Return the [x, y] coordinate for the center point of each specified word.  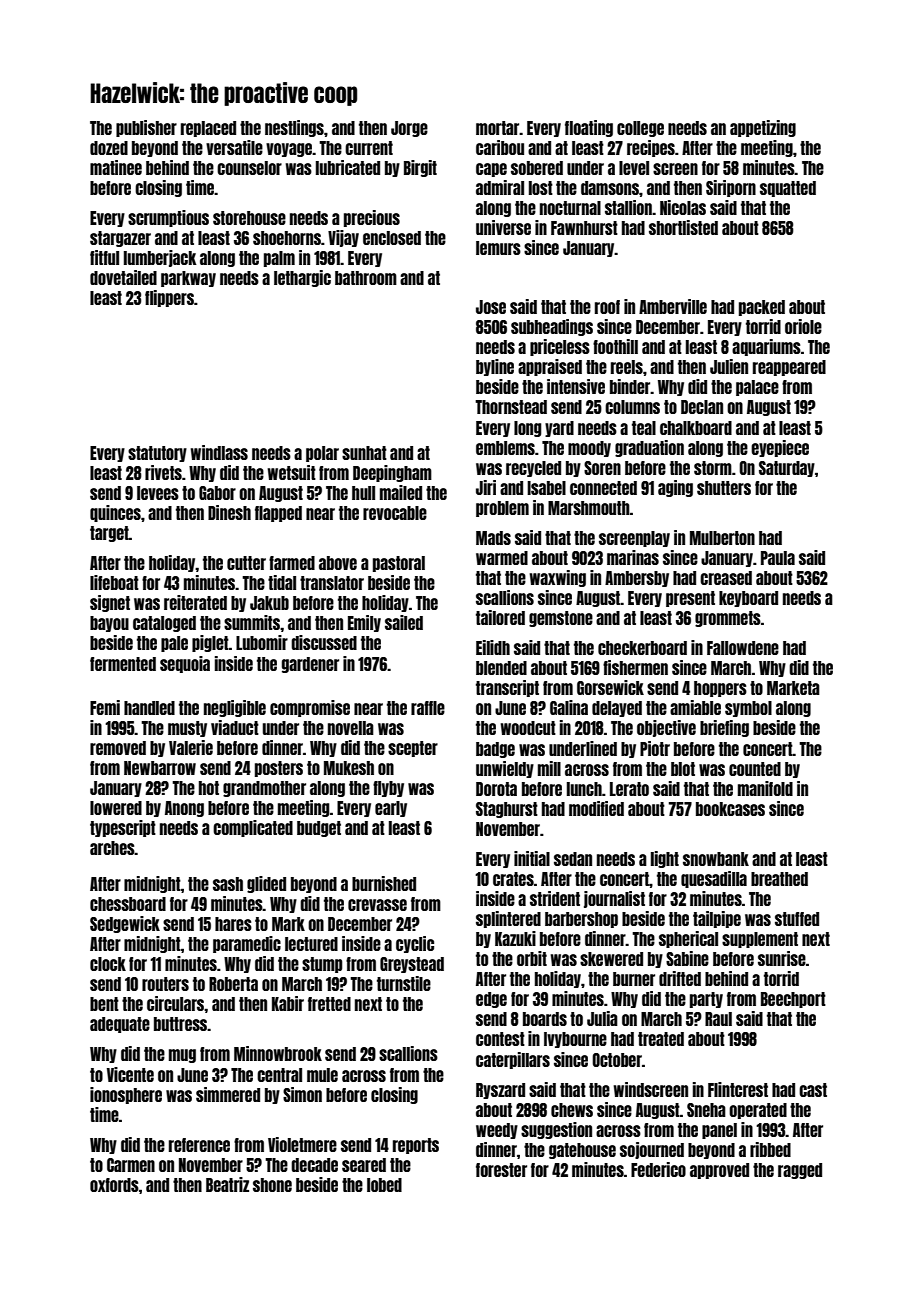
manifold [765, 788]
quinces [115, 513]
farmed [292, 563]
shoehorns [287, 238]
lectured [311, 944]
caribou [500, 147]
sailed [404, 622]
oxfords [114, 1185]
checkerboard [642, 648]
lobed [384, 1185]
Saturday [787, 469]
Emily [364, 623]
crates [513, 879]
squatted [788, 189]
